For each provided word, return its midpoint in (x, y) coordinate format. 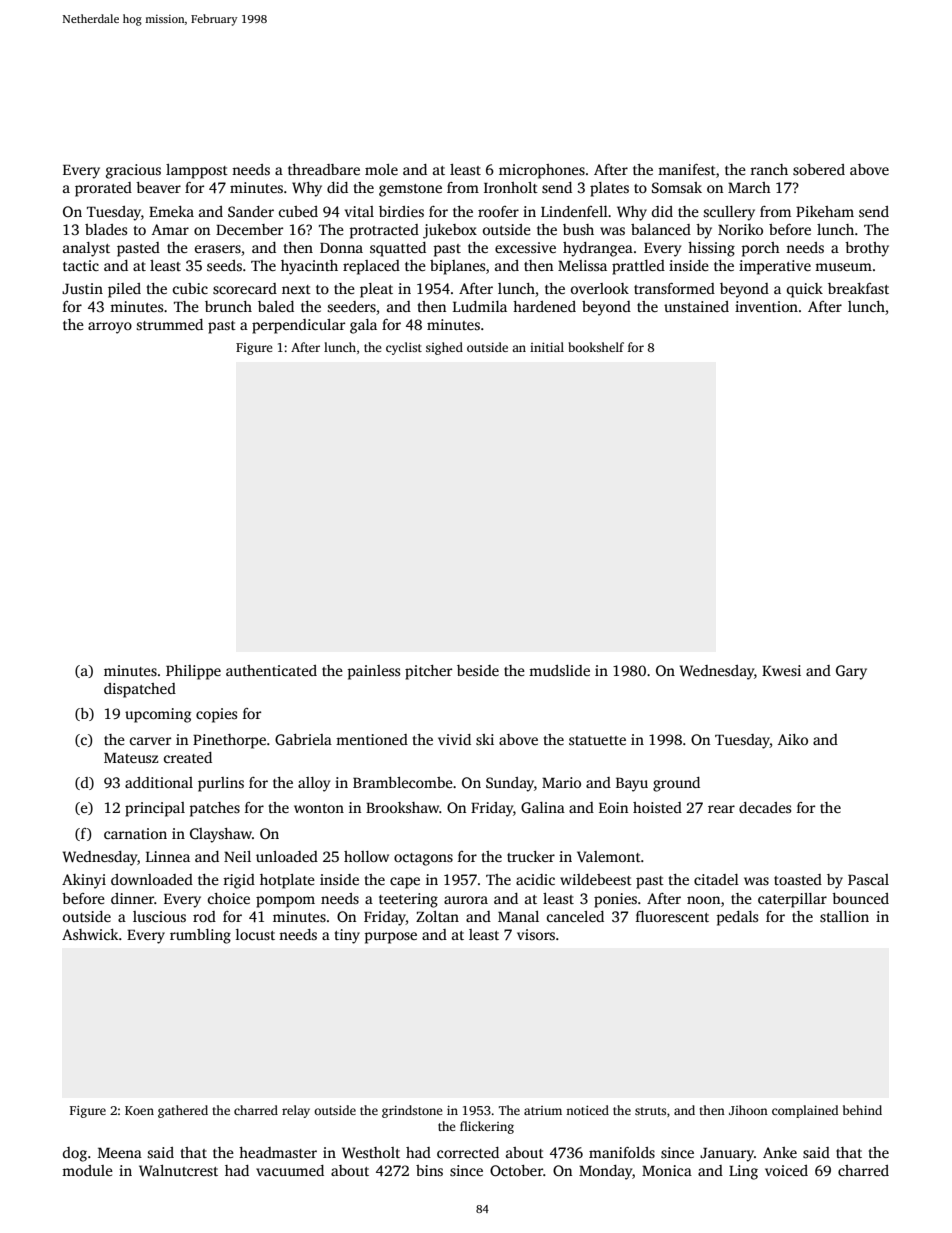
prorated (103, 189)
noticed (587, 1110)
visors (536, 934)
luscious (159, 916)
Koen (139, 1110)
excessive (525, 247)
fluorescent (672, 916)
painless (373, 672)
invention (766, 306)
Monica (667, 1170)
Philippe (193, 672)
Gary (851, 672)
